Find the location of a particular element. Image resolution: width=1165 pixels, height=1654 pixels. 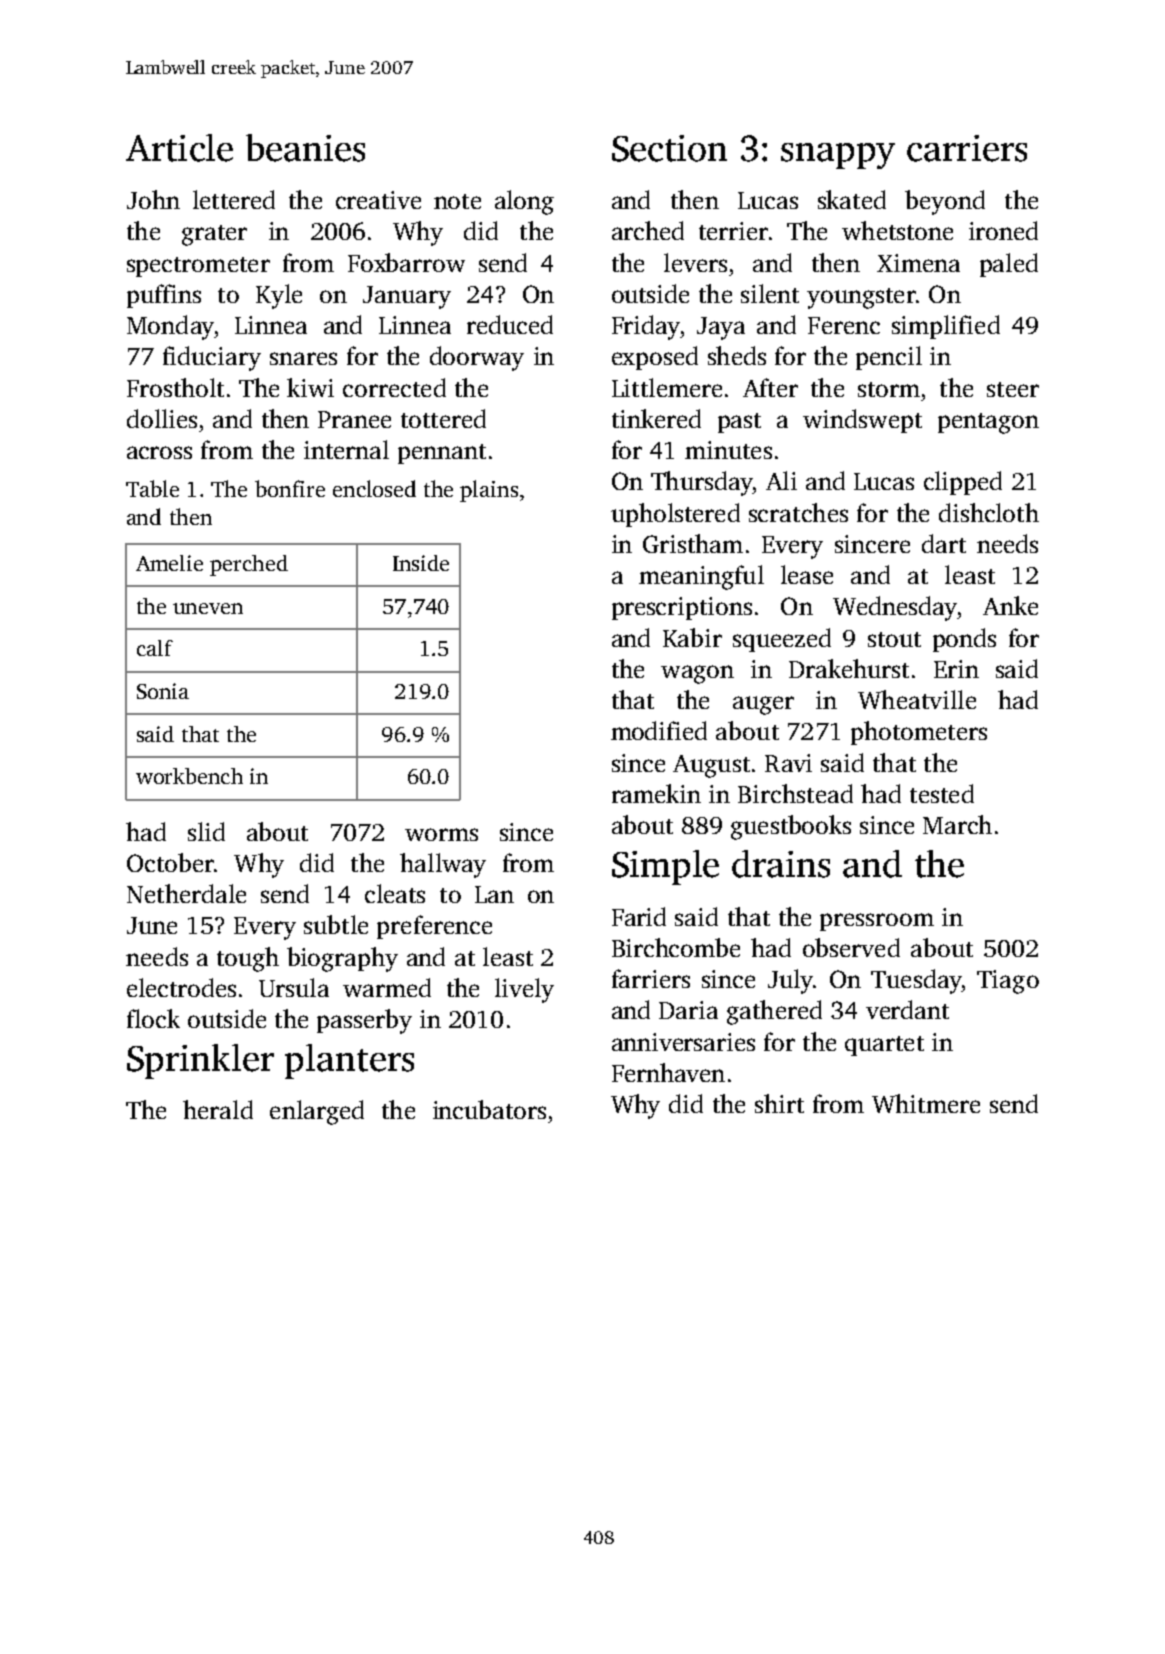

snappy is located at coordinates (838, 156).
